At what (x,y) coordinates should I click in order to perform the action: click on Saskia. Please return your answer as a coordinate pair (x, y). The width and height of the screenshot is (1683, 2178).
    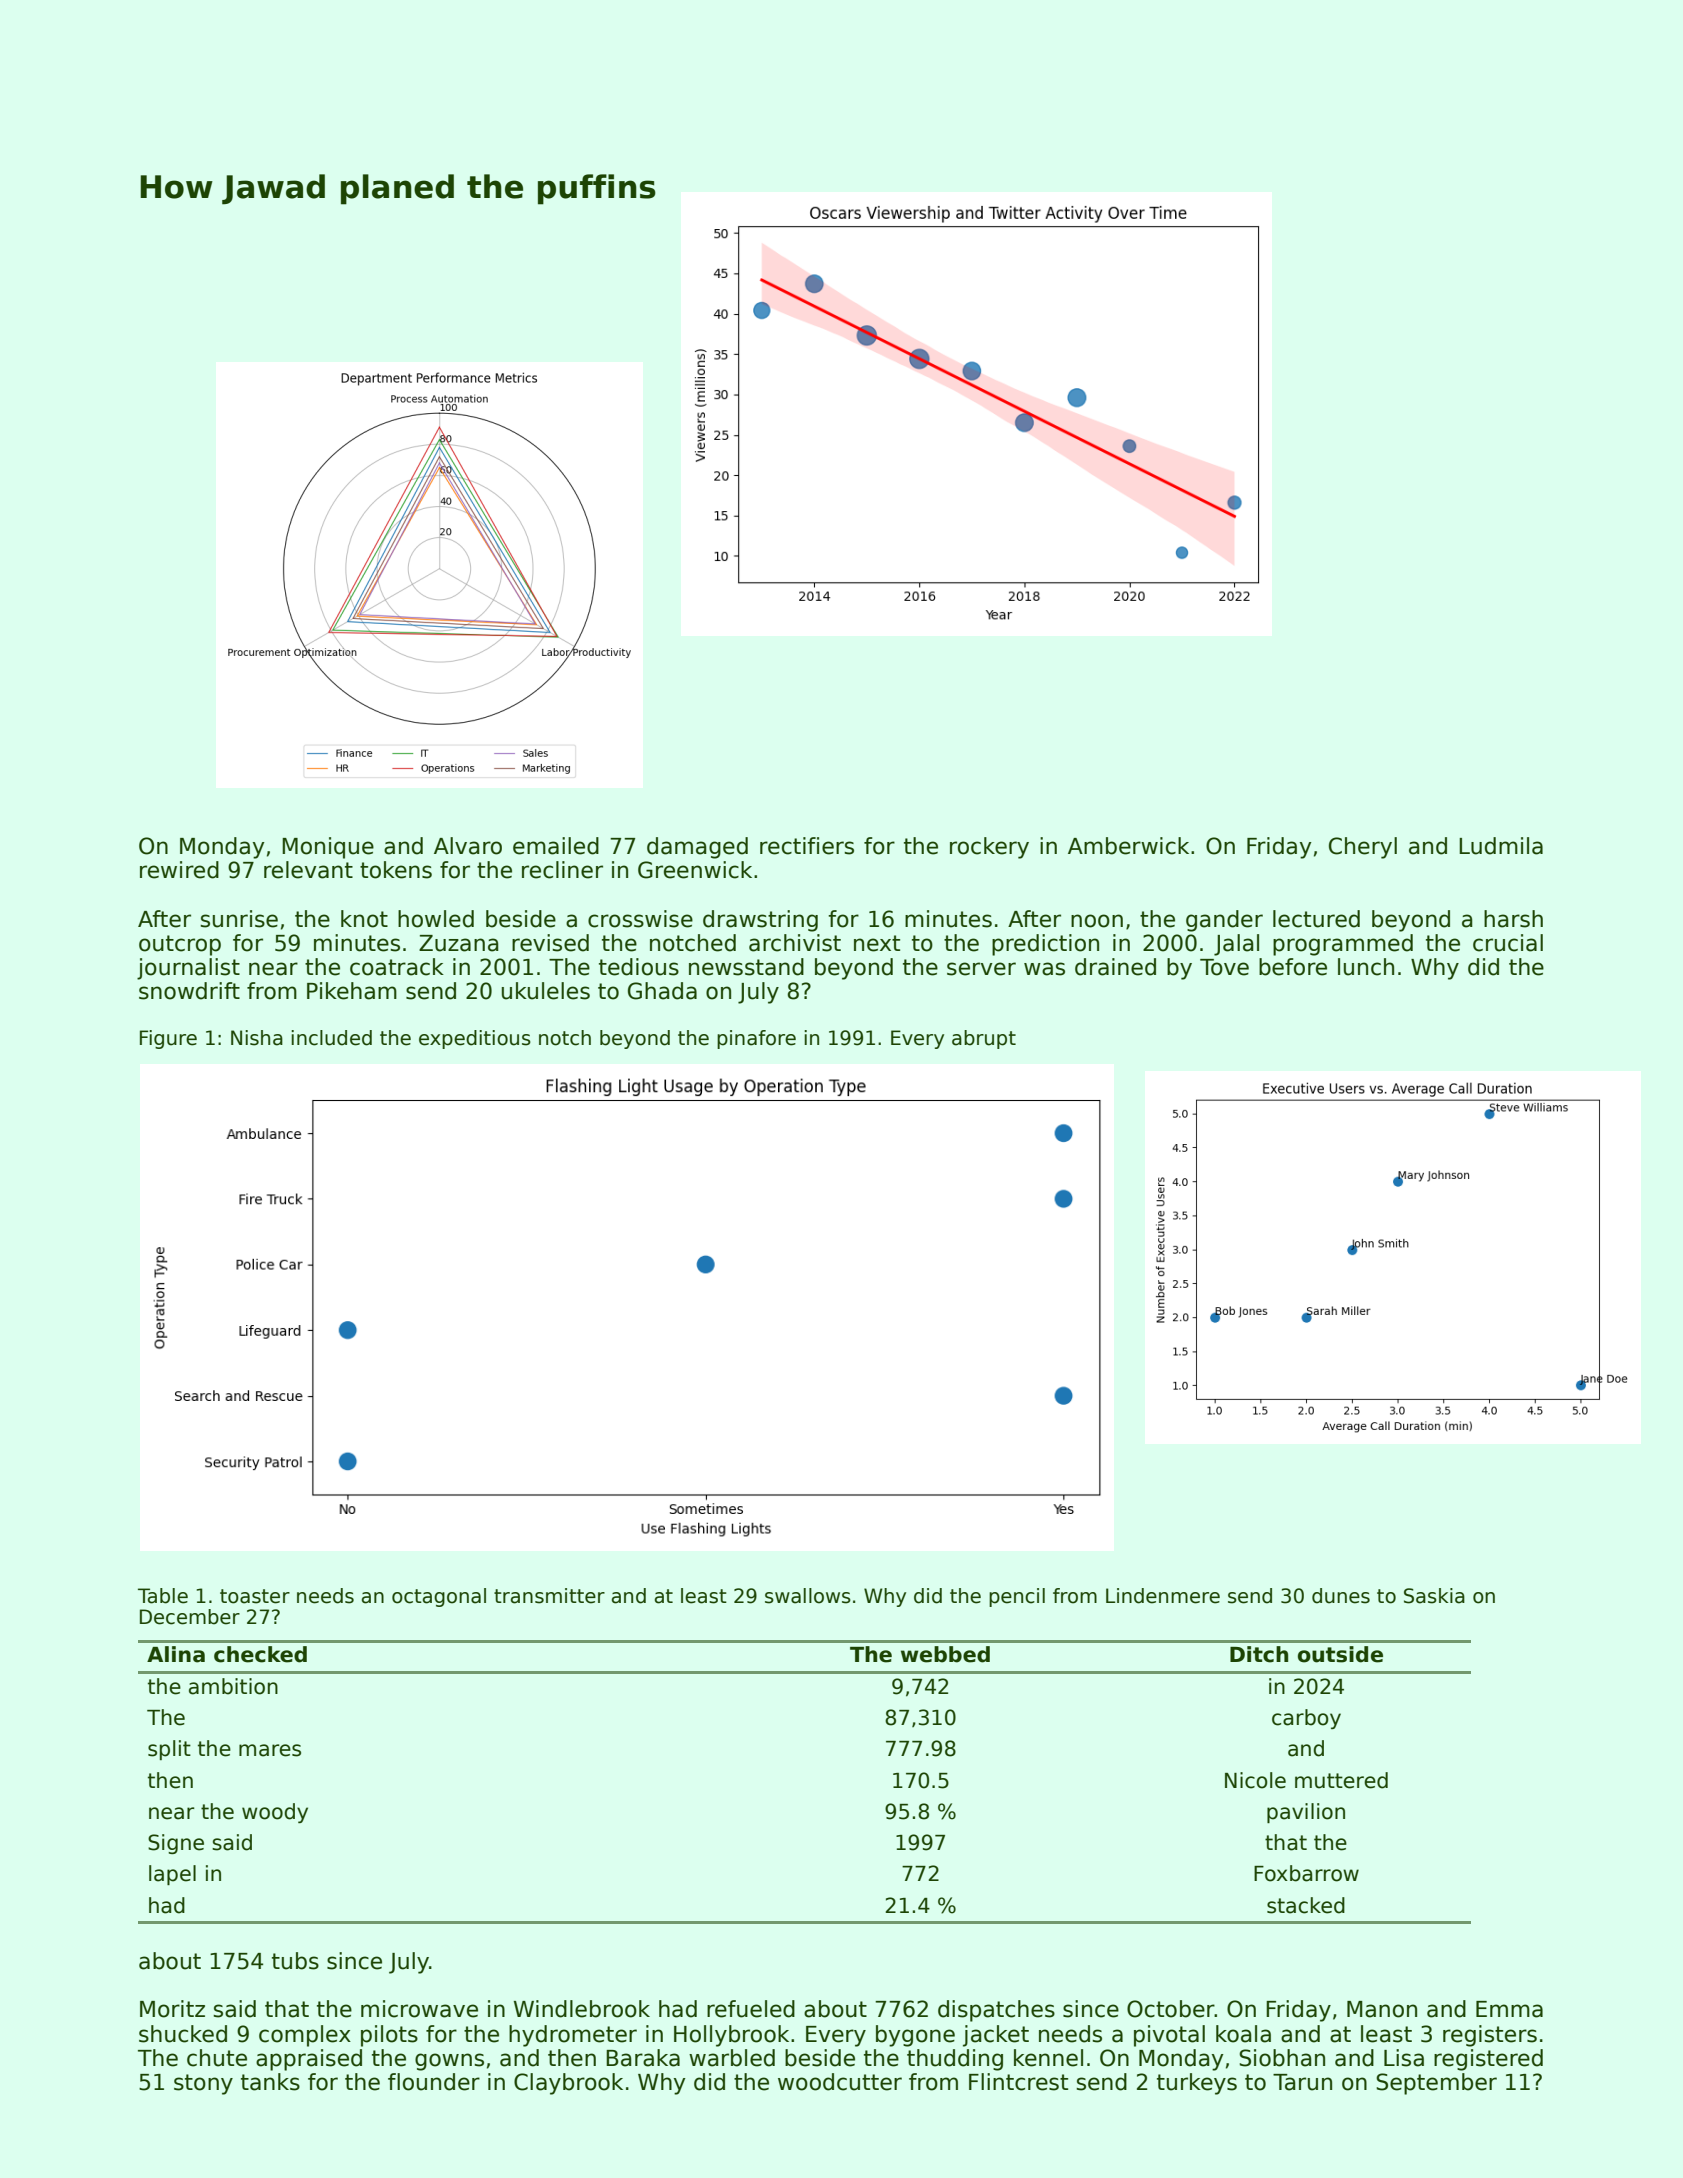
    Looking at the image, I should click on (1434, 1596).
